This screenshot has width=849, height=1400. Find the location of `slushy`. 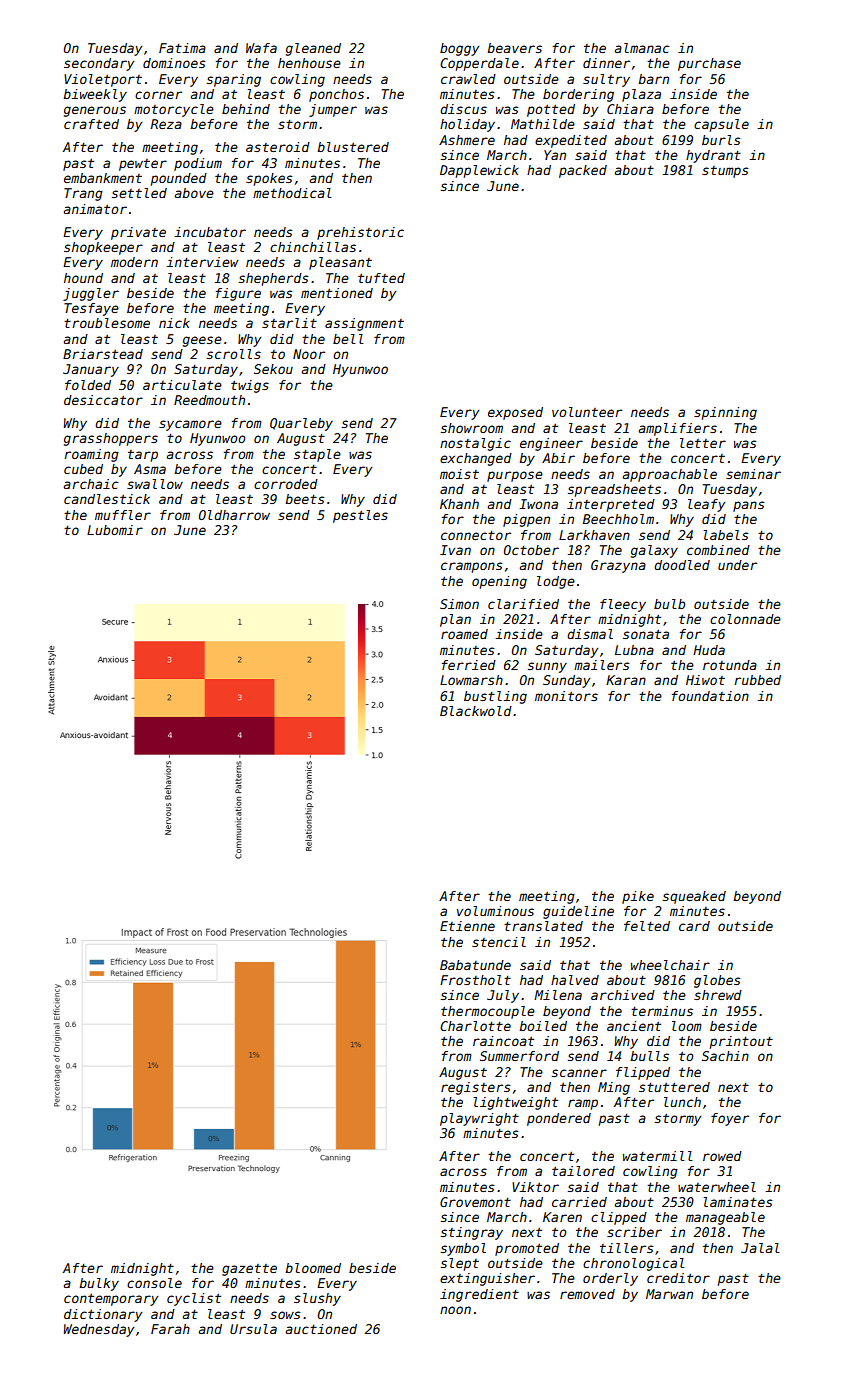

slushy is located at coordinates (317, 1299).
